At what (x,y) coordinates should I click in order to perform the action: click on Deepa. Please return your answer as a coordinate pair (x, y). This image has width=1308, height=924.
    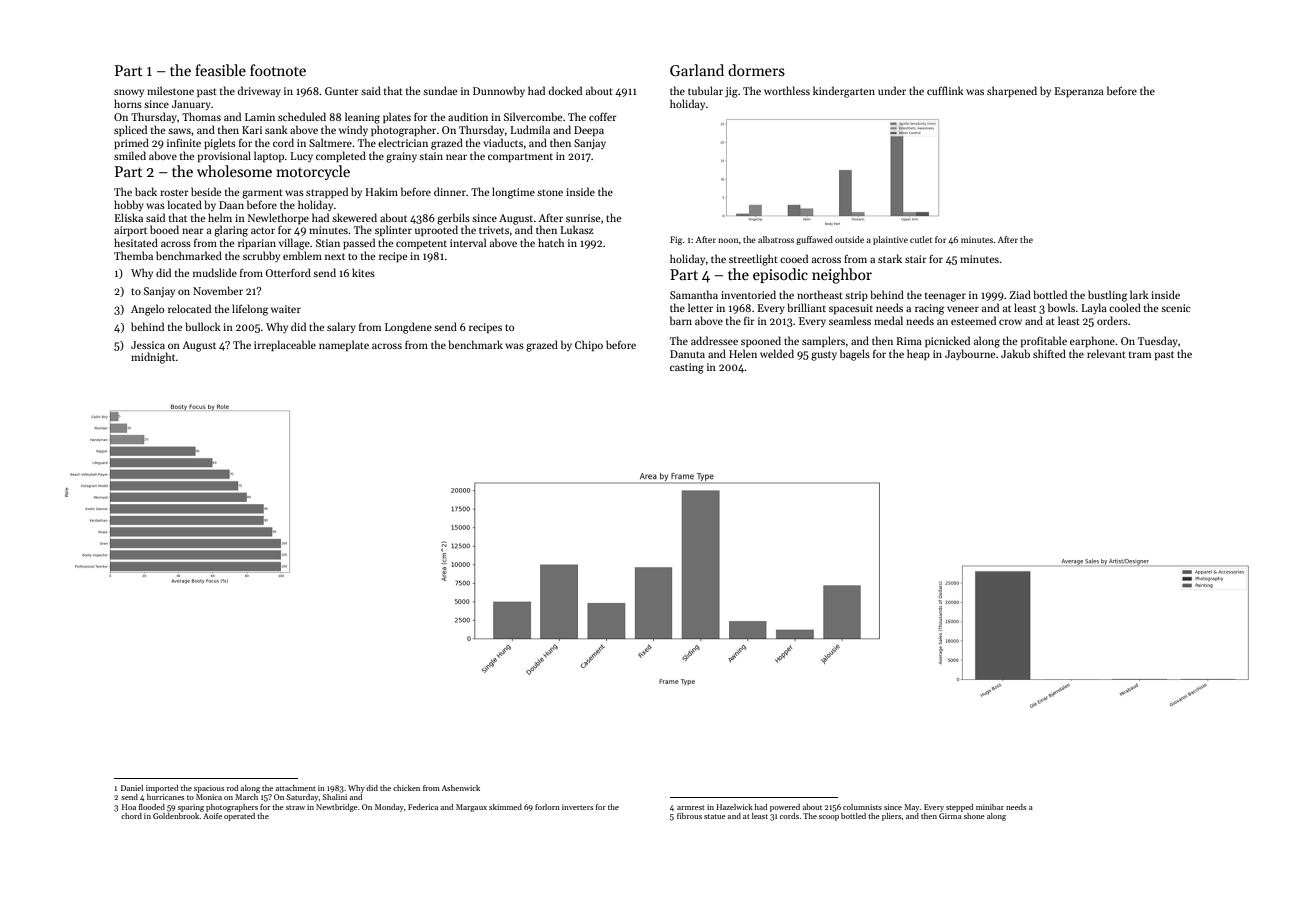
    Looking at the image, I should click on (589, 131).
